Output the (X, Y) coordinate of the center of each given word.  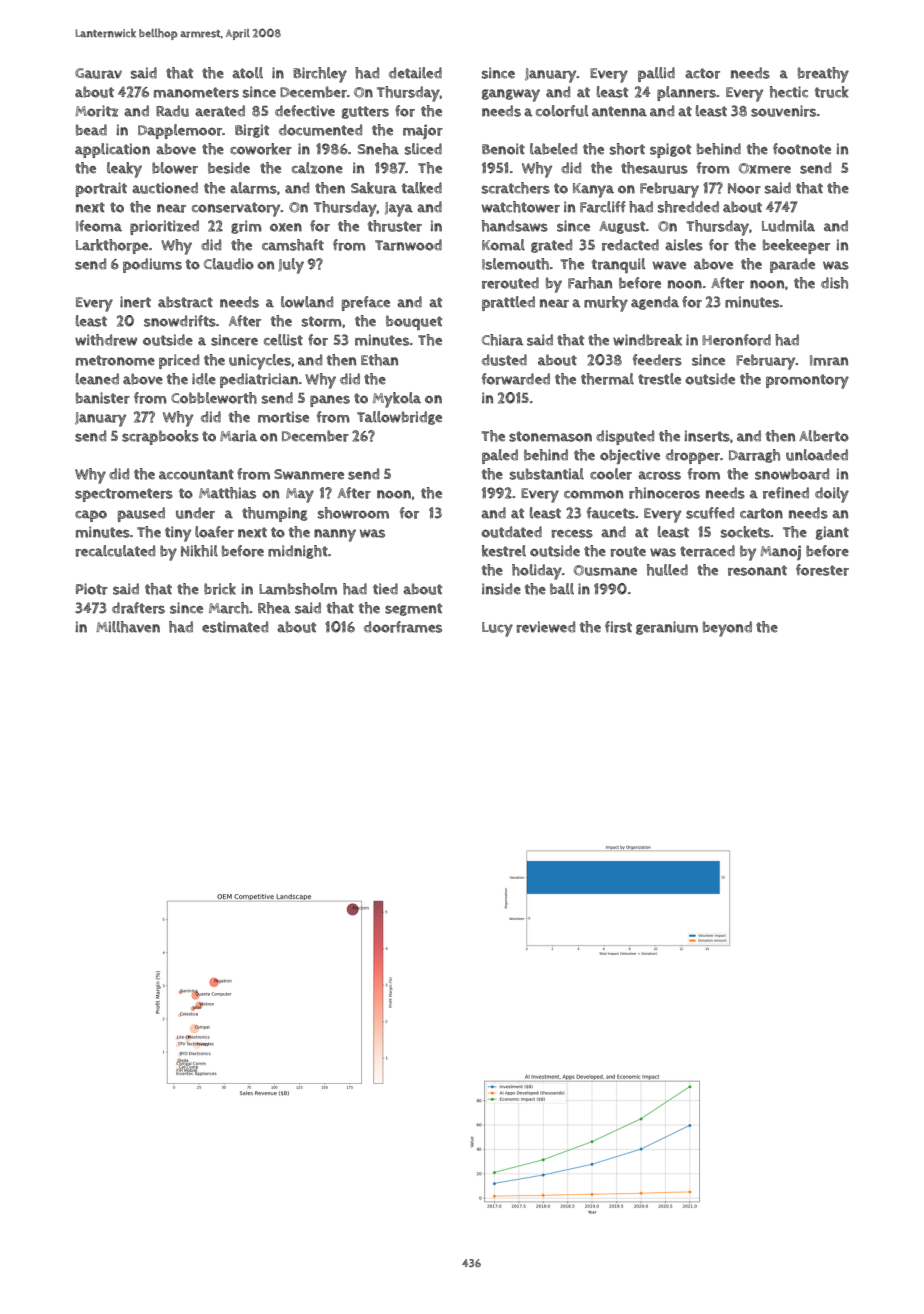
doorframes (403, 627)
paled (500, 456)
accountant (196, 474)
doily (832, 495)
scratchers (516, 188)
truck (831, 92)
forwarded (516, 379)
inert (135, 302)
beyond (727, 629)
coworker (261, 149)
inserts (707, 436)
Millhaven (128, 627)
